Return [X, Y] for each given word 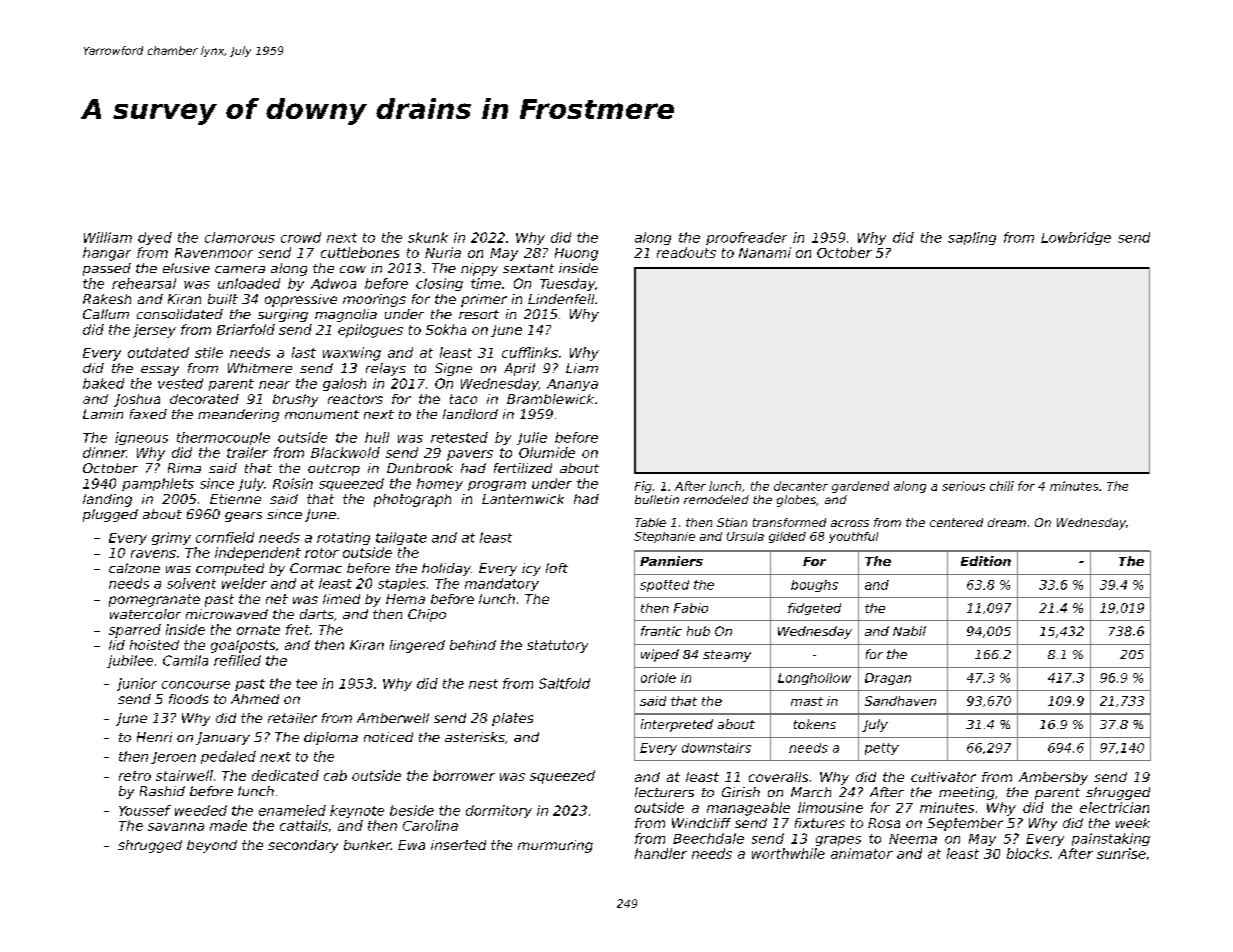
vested [180, 383]
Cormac [316, 568]
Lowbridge [1076, 238]
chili [1002, 486]
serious [963, 486]
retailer [292, 718]
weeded [201, 810]
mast [807, 701]
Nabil [909, 631]
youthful [853, 537]
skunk [428, 237]
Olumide [547, 452]
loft [557, 568]
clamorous [240, 237]
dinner [104, 452]
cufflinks [530, 352]
